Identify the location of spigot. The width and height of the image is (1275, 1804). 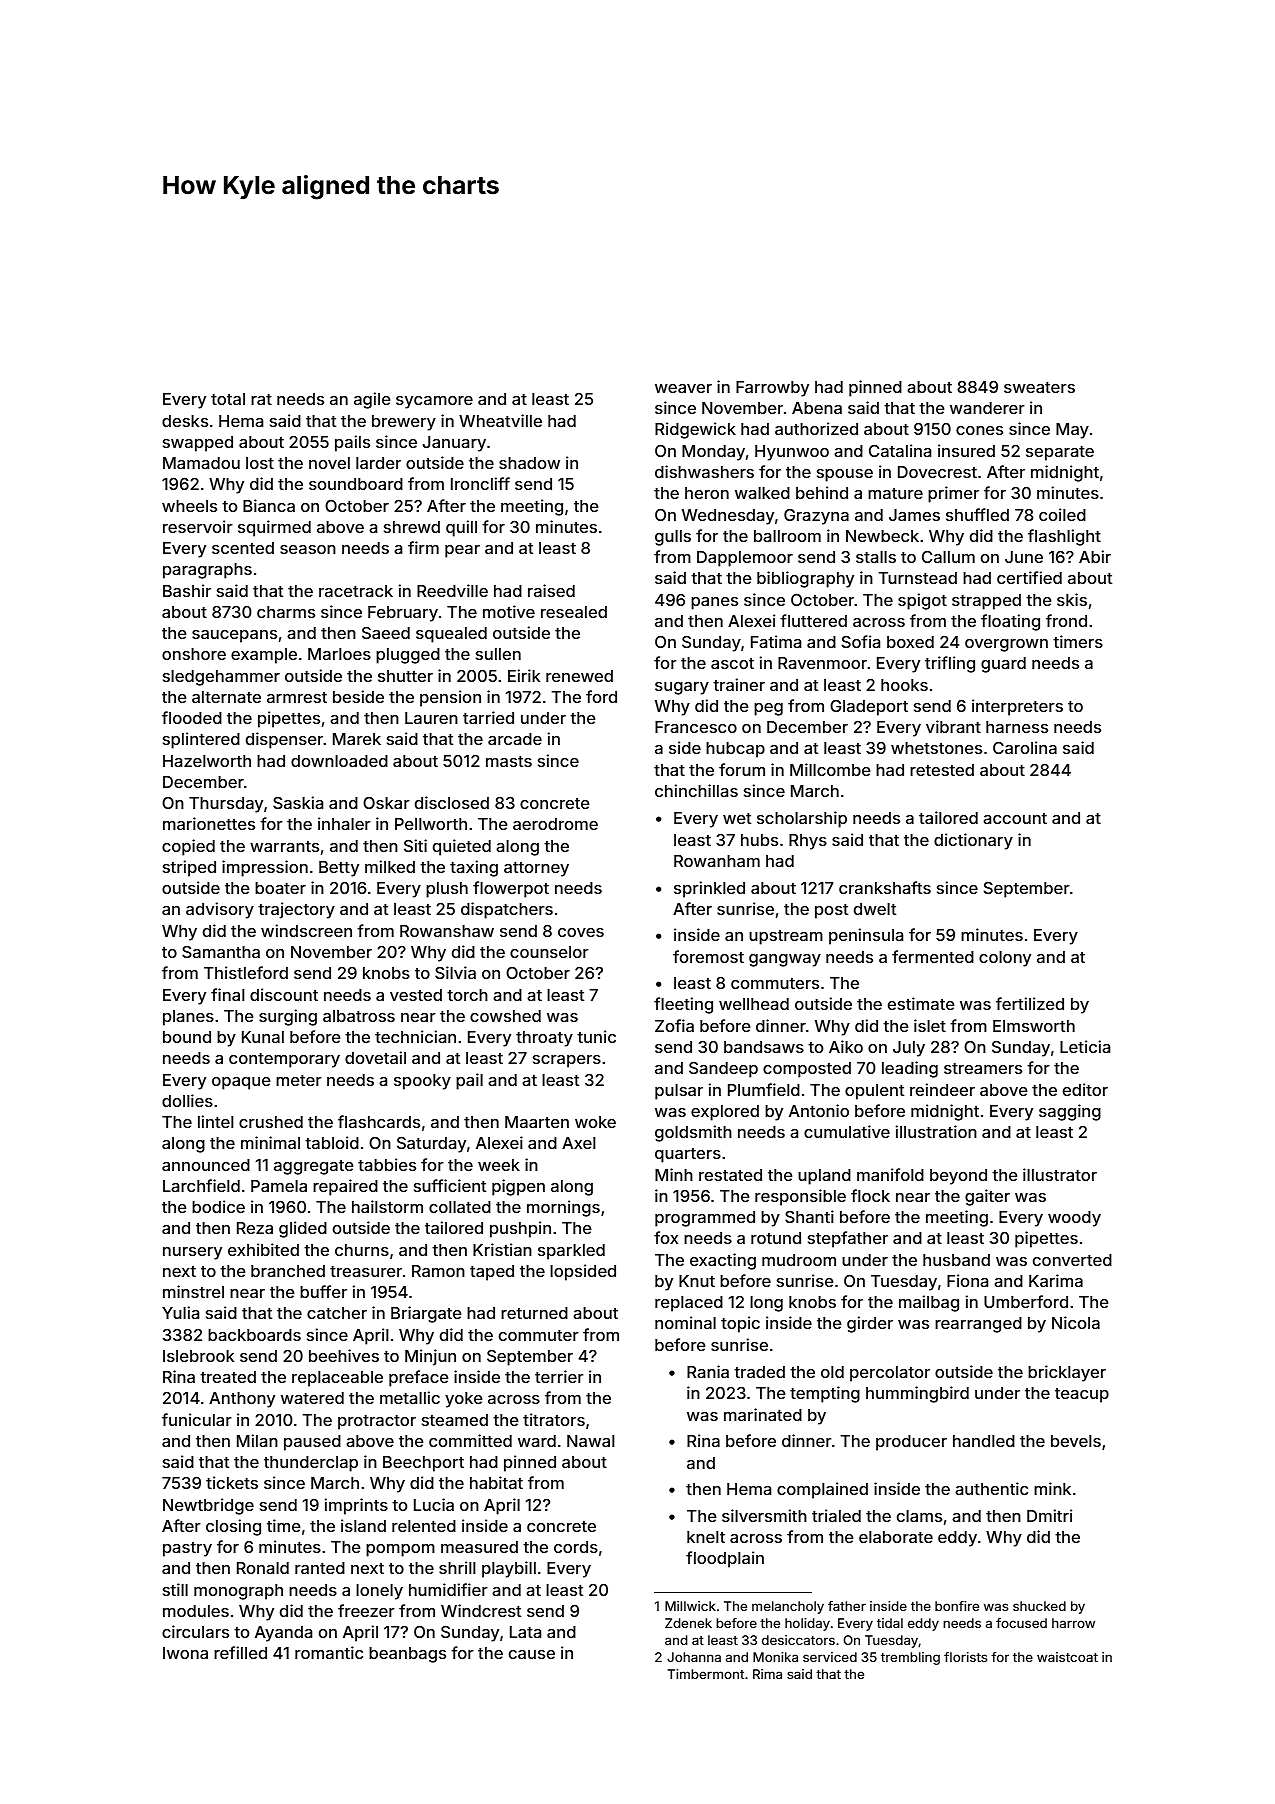
(922, 601).
